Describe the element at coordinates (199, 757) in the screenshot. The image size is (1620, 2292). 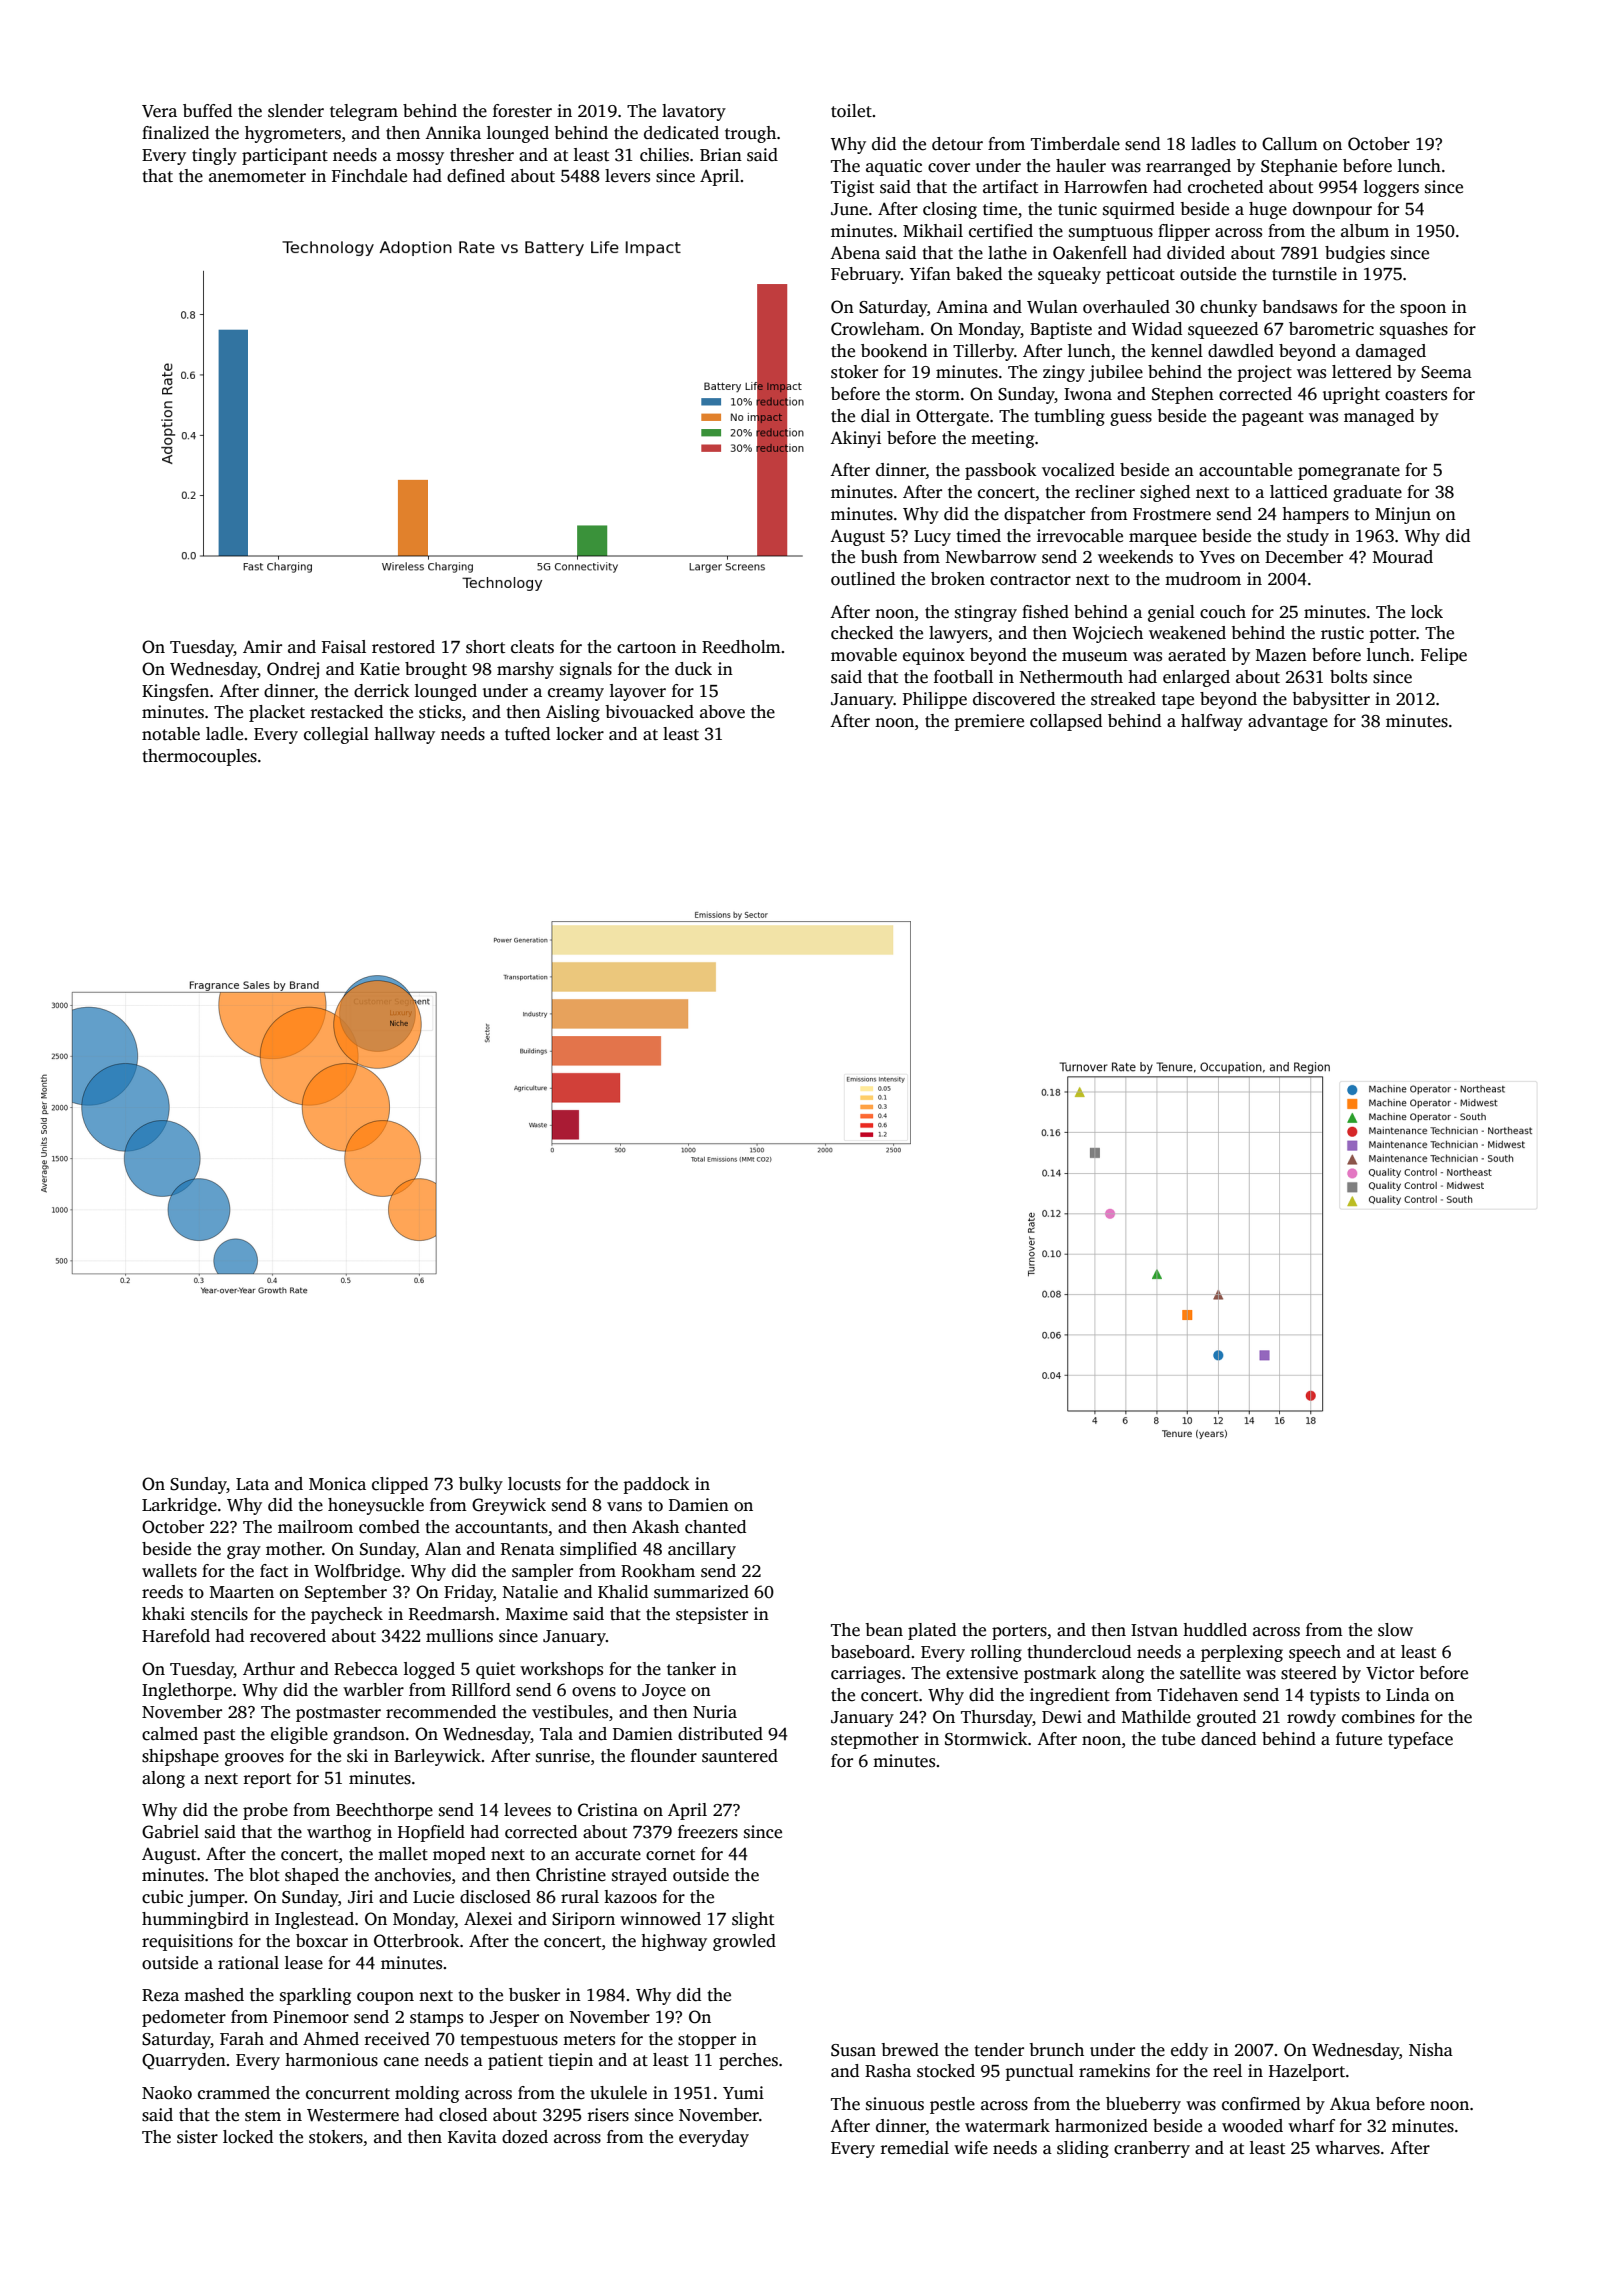
I see `thermocouples` at that location.
